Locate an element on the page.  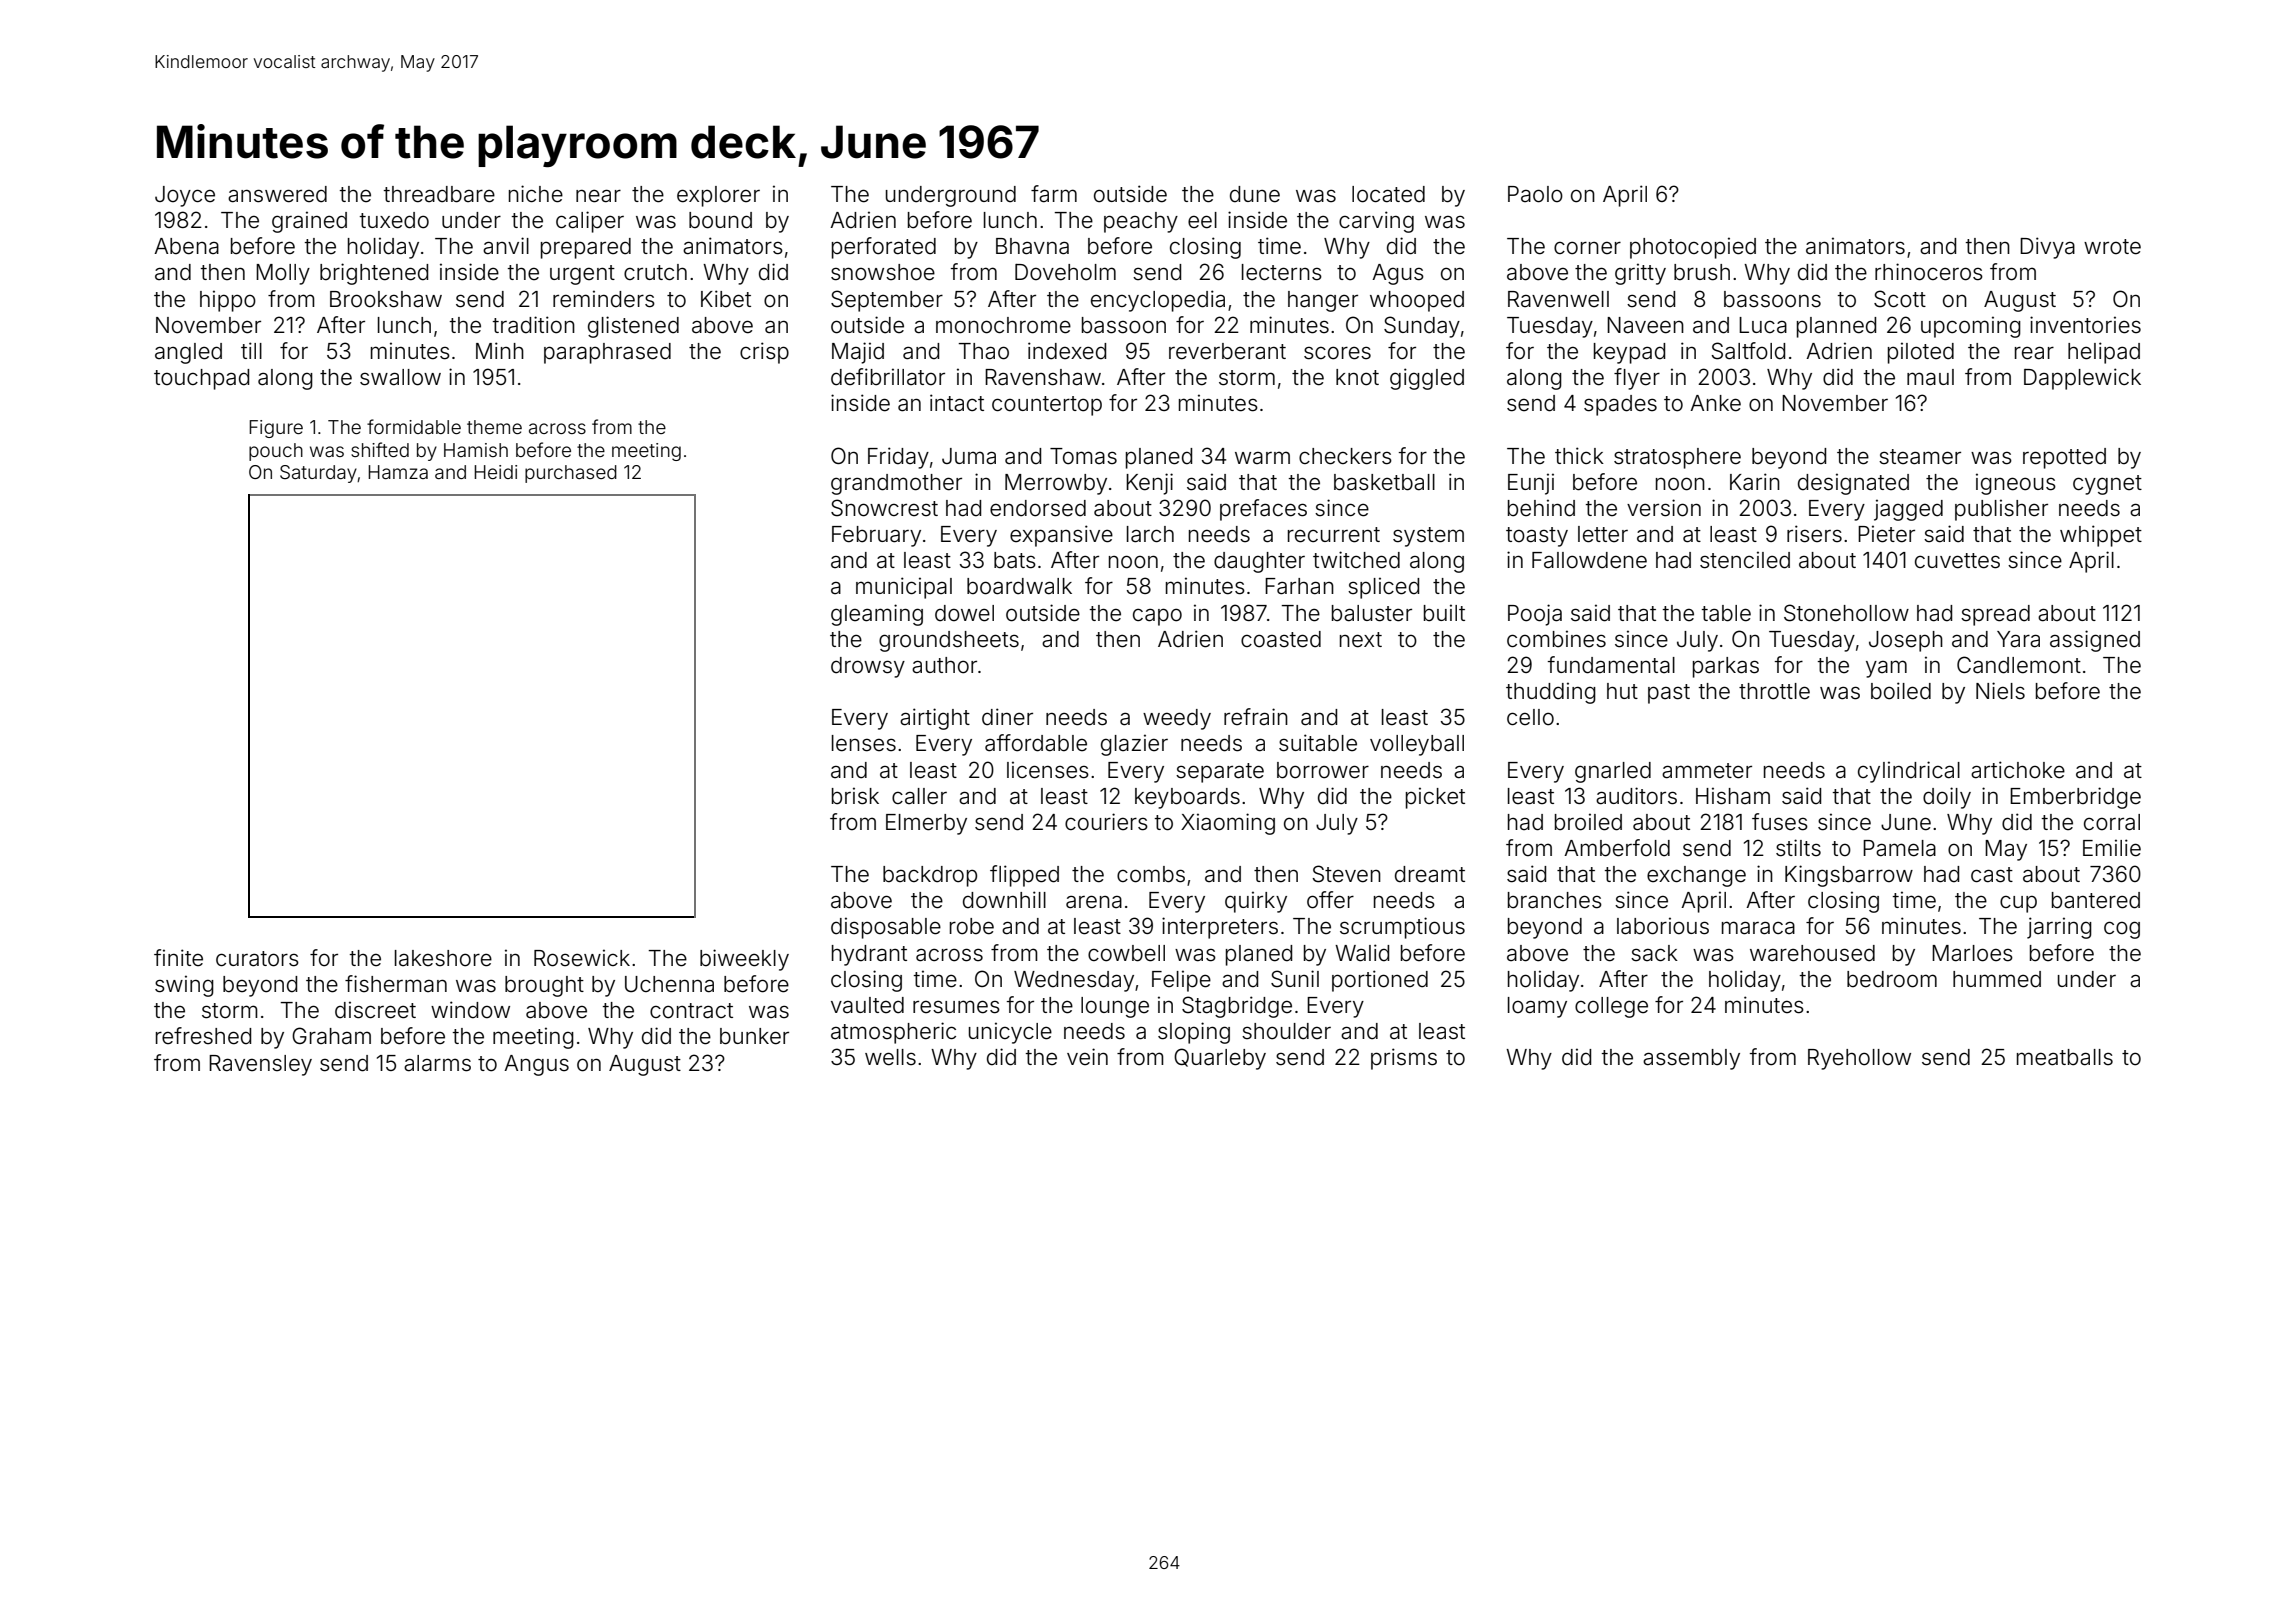
brought is located at coordinates (544, 986).
